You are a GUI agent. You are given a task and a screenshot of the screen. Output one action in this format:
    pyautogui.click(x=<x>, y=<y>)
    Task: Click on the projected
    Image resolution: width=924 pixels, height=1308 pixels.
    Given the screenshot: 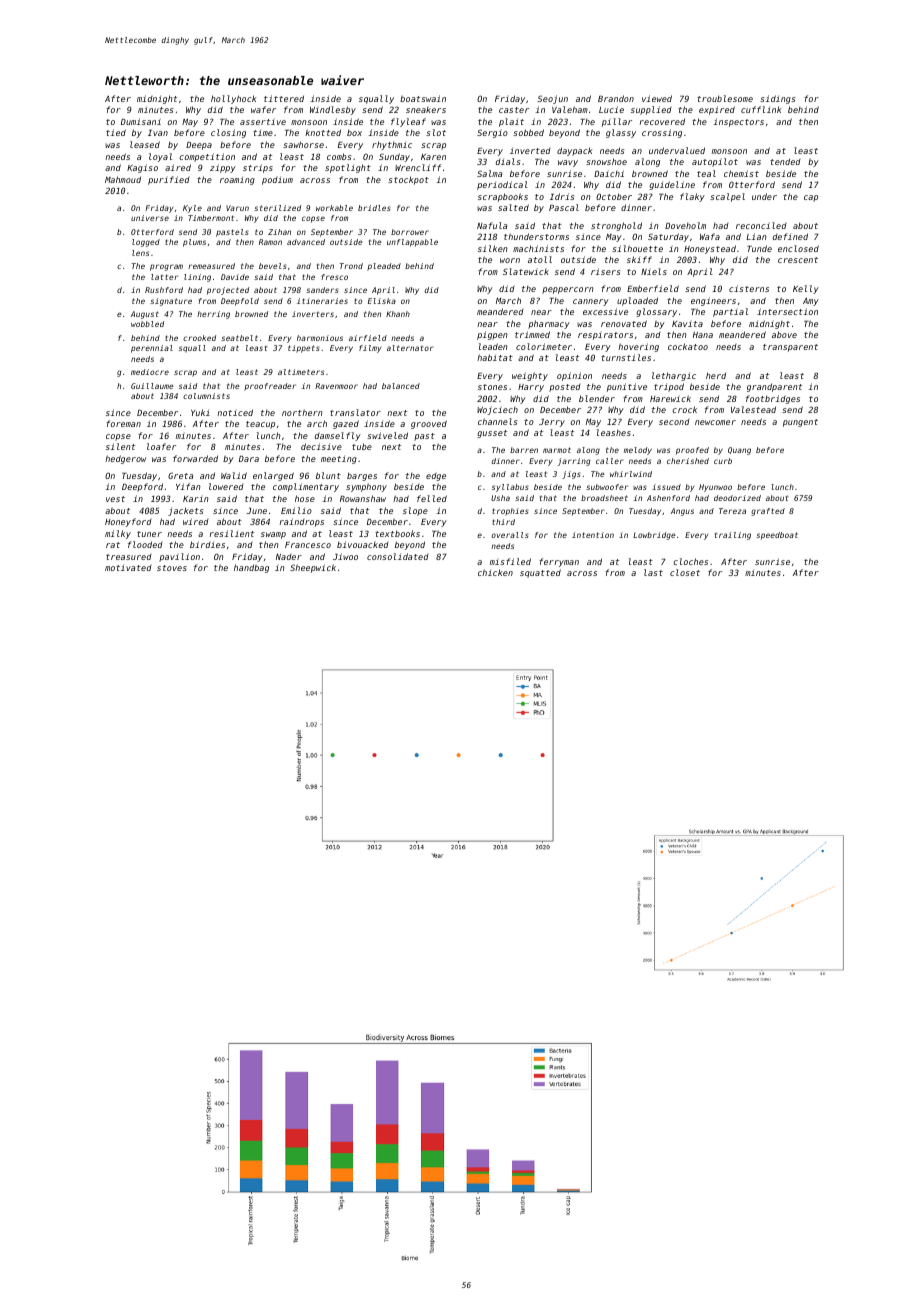 What is the action you would take?
    pyautogui.click(x=228, y=291)
